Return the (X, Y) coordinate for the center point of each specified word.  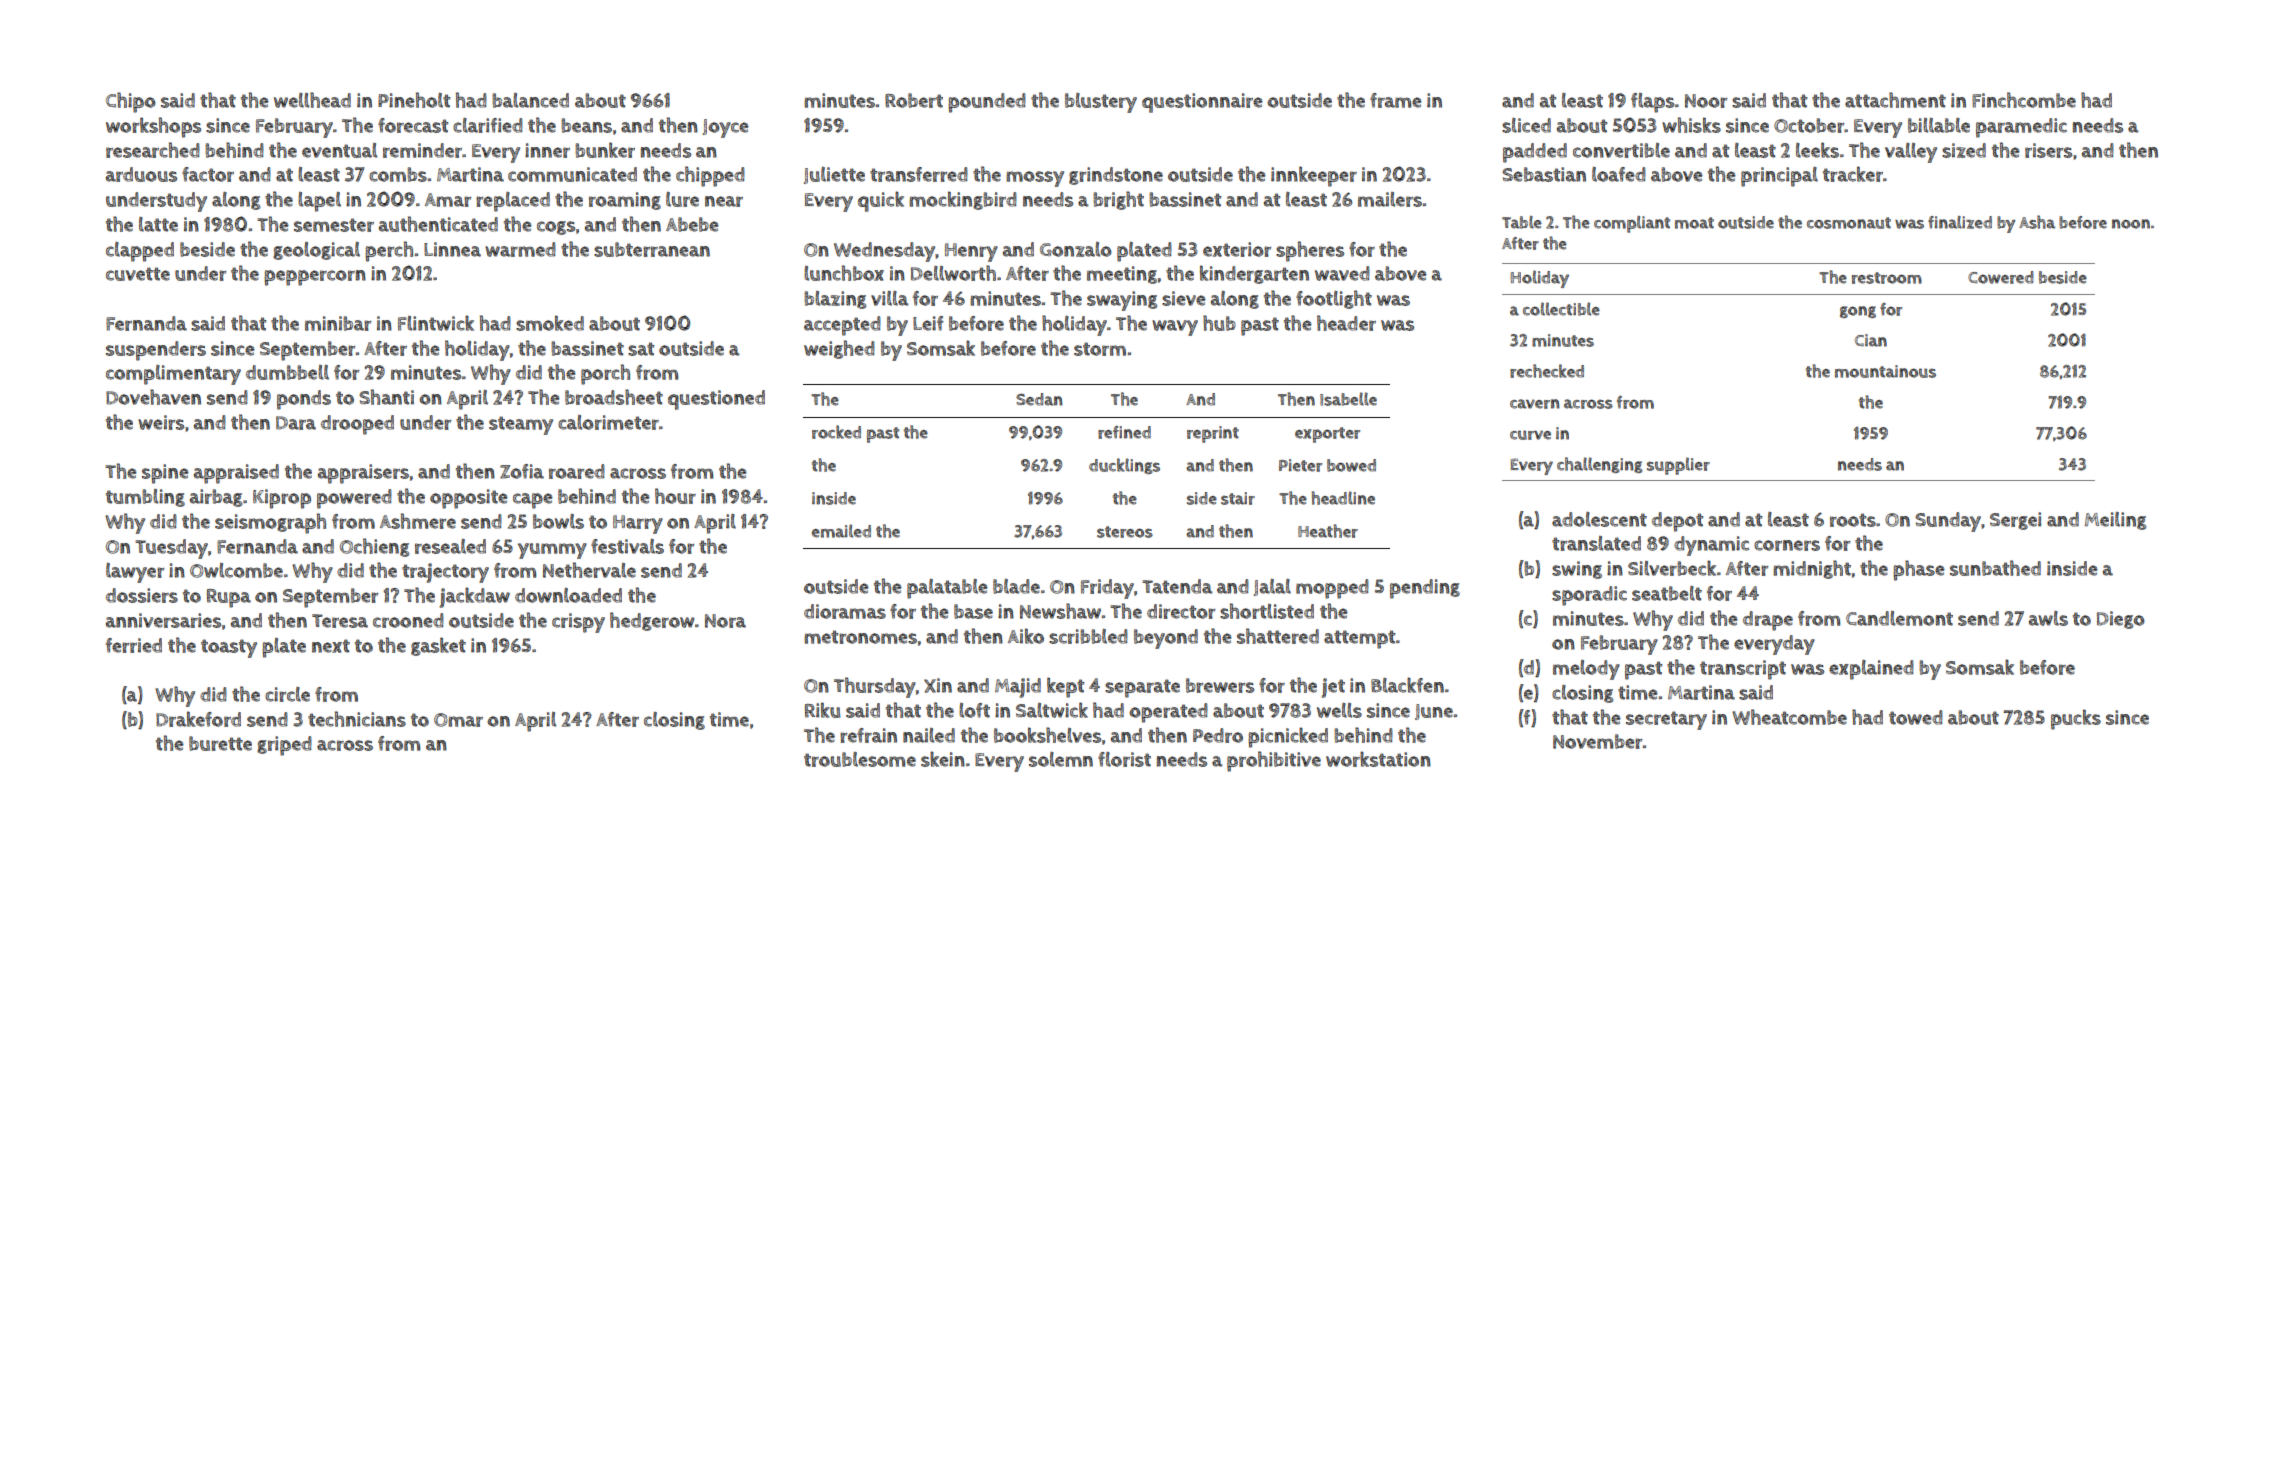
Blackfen (1407, 685)
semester (334, 225)
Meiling (2115, 521)
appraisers (363, 474)
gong (1858, 312)
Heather (1328, 531)
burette (220, 743)
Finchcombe (2024, 100)
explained (1871, 670)
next (331, 646)
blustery (1101, 103)
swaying (1122, 301)
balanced (530, 100)
